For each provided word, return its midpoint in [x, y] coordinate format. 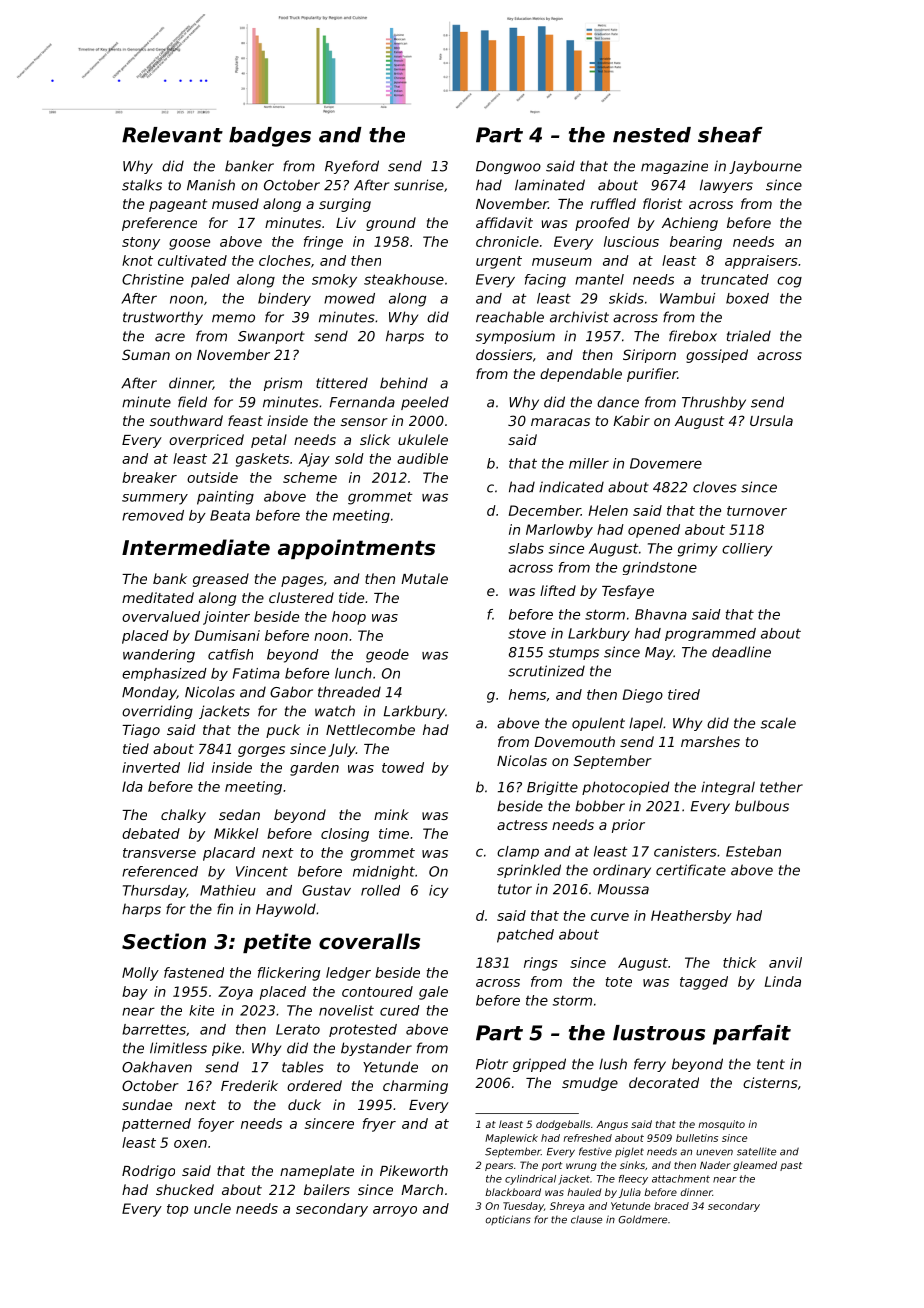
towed [403, 767]
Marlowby [559, 531]
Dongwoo [508, 167]
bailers [327, 1189]
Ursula [771, 420]
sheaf [730, 135]
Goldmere [642, 1219]
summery [155, 499]
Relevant [172, 135]
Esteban [753, 851]
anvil [785, 962]
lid [196, 767]
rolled [380, 890]
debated [151, 833]
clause [586, 1219]
